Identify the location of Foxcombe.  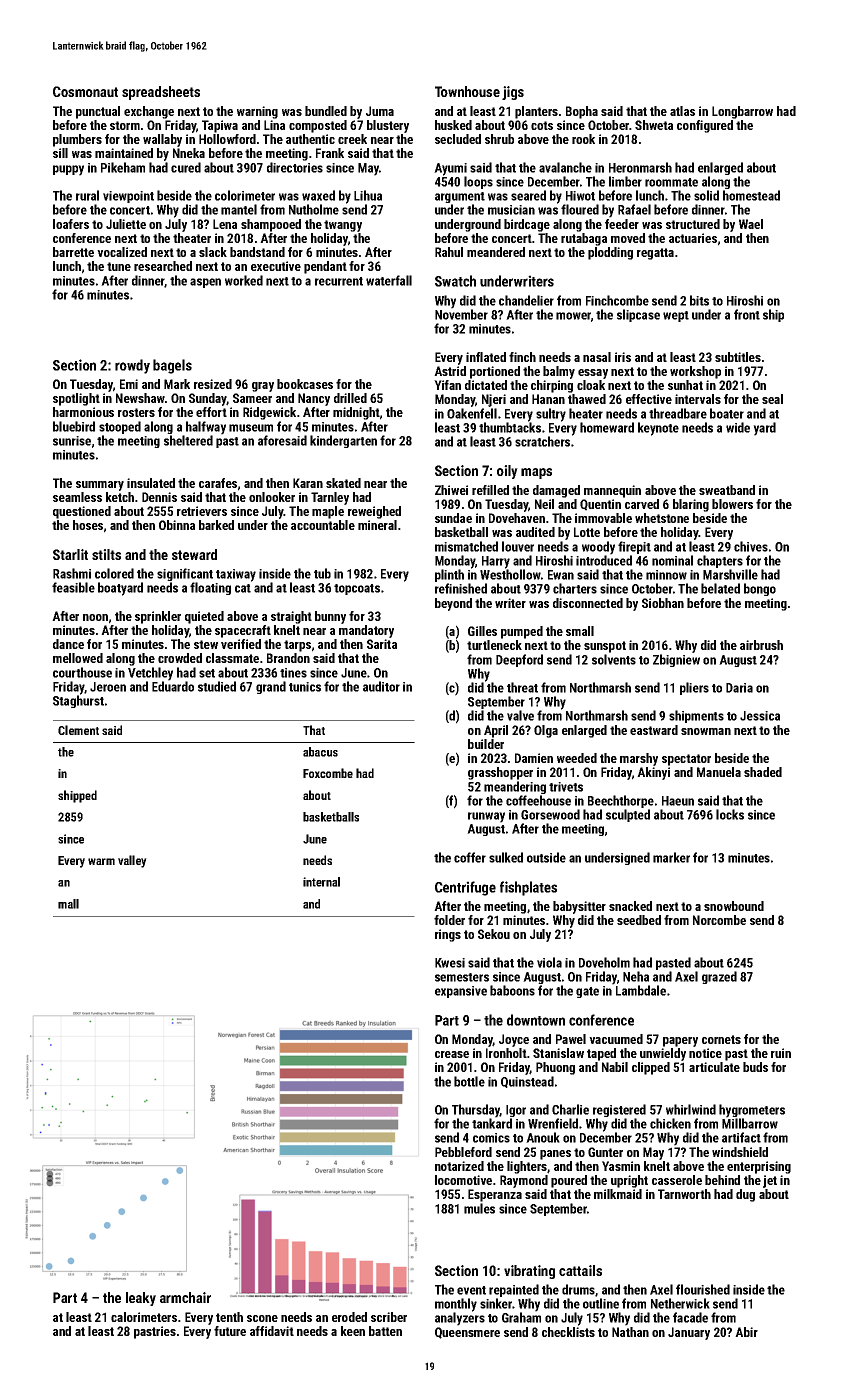
(328, 773).
